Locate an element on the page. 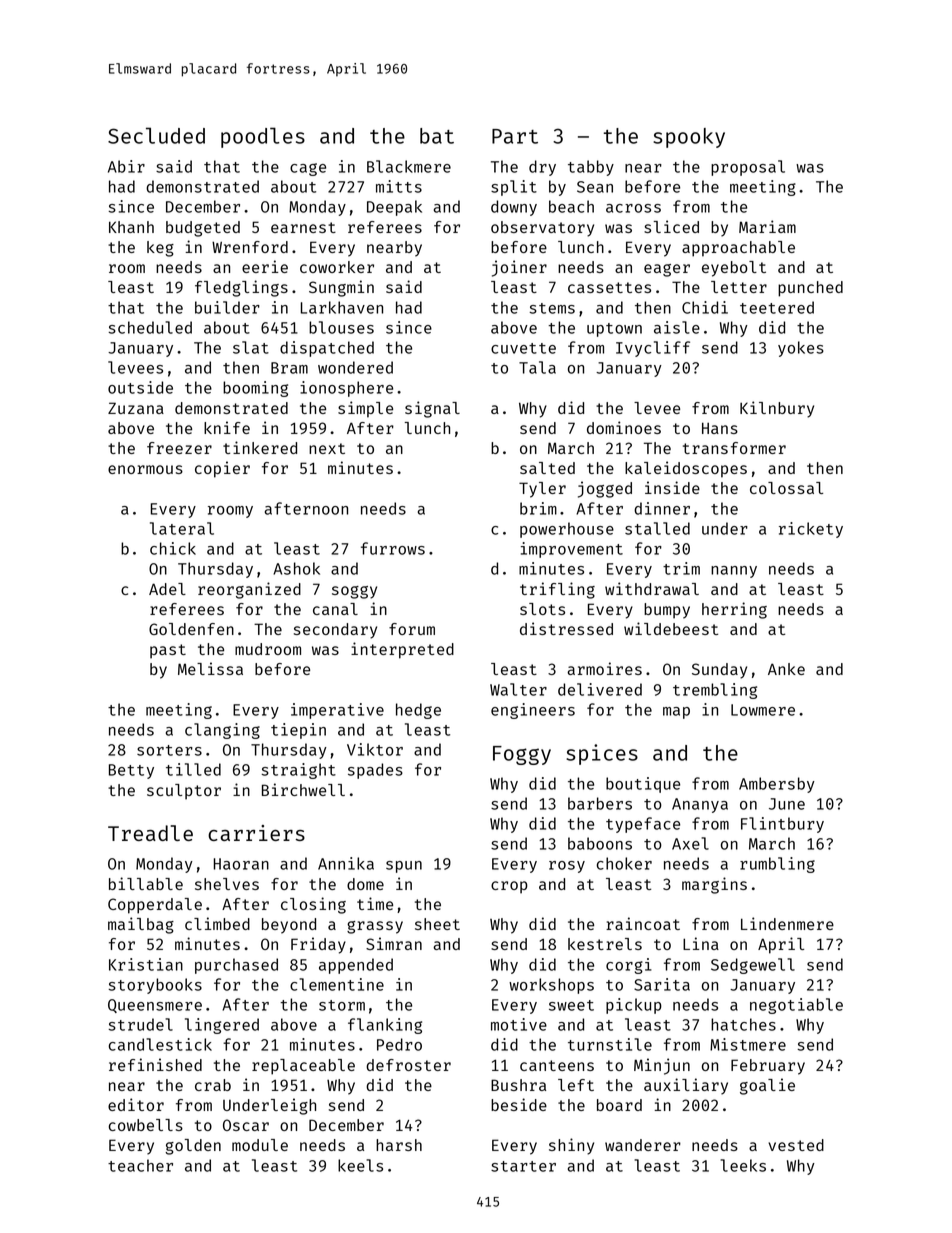 Image resolution: width=952 pixels, height=1233 pixels. split is located at coordinates (514, 188).
